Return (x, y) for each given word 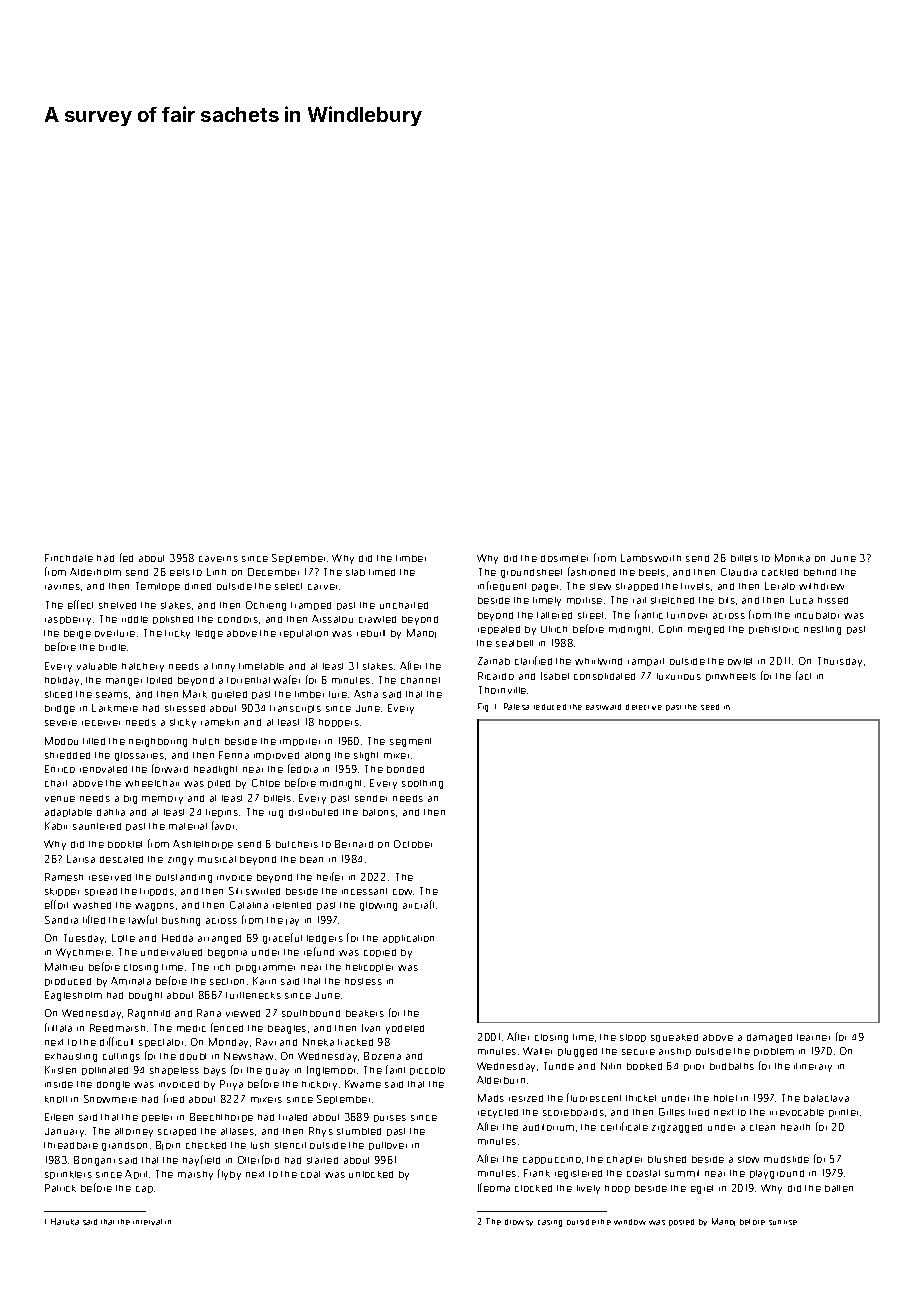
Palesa (516, 706)
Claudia (739, 572)
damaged (769, 1038)
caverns (218, 559)
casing (550, 1223)
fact (803, 675)
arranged (219, 939)
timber (411, 558)
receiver (101, 723)
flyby (229, 1174)
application (408, 939)
